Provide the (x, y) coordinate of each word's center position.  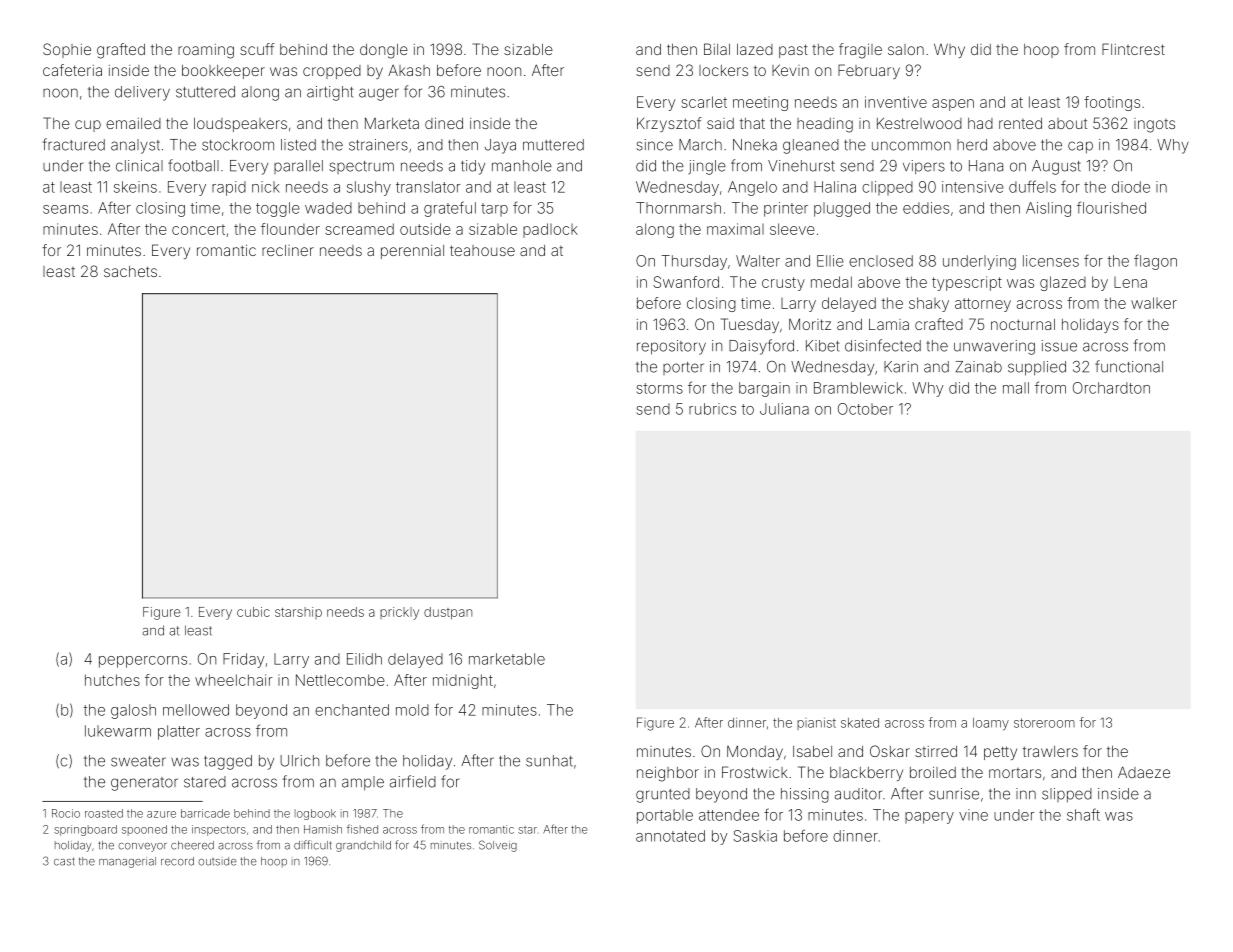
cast (64, 861)
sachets (130, 271)
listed (298, 145)
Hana (986, 166)
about (1067, 123)
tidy (473, 167)
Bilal (717, 49)
